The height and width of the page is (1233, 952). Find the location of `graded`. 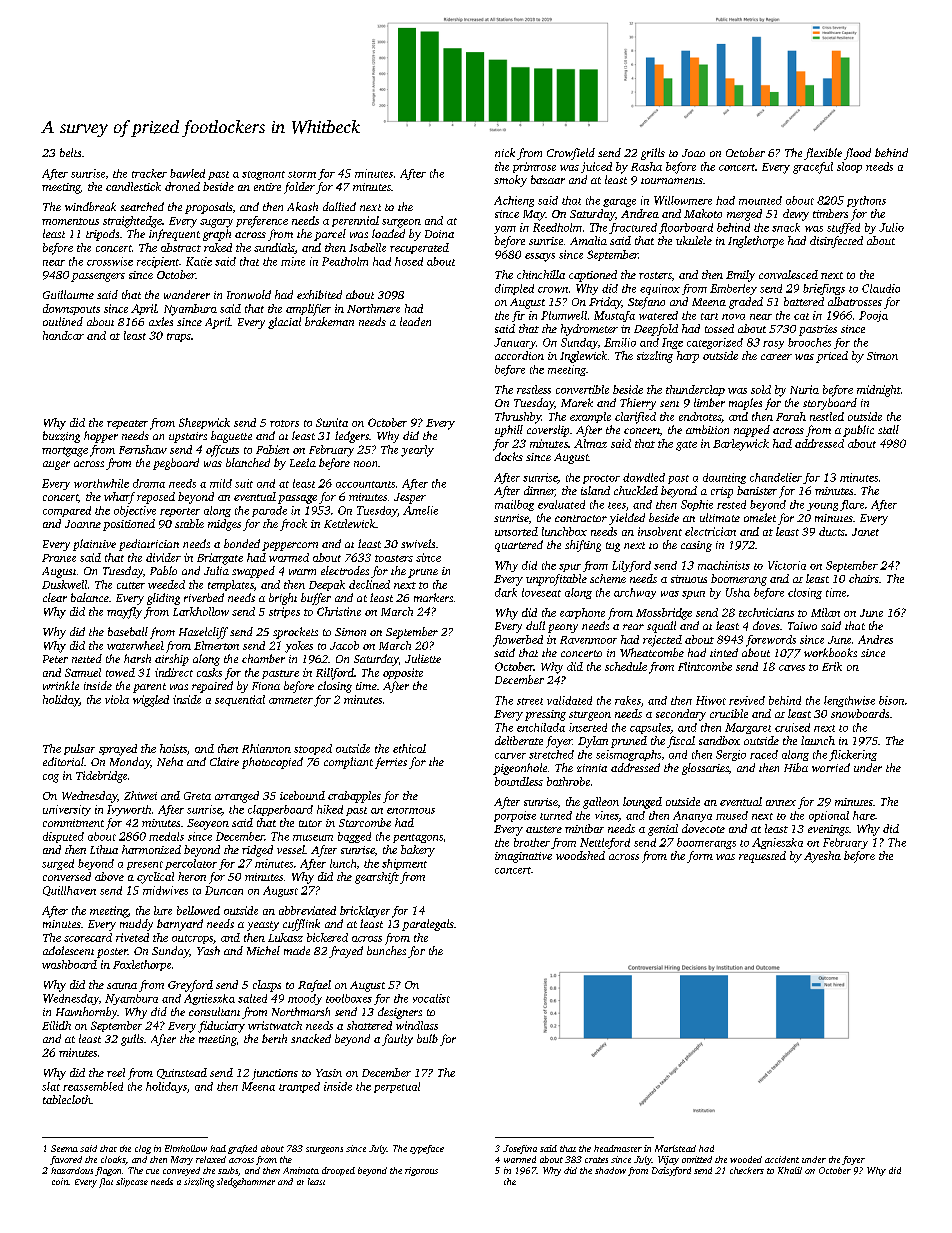

graded is located at coordinates (746, 303).
